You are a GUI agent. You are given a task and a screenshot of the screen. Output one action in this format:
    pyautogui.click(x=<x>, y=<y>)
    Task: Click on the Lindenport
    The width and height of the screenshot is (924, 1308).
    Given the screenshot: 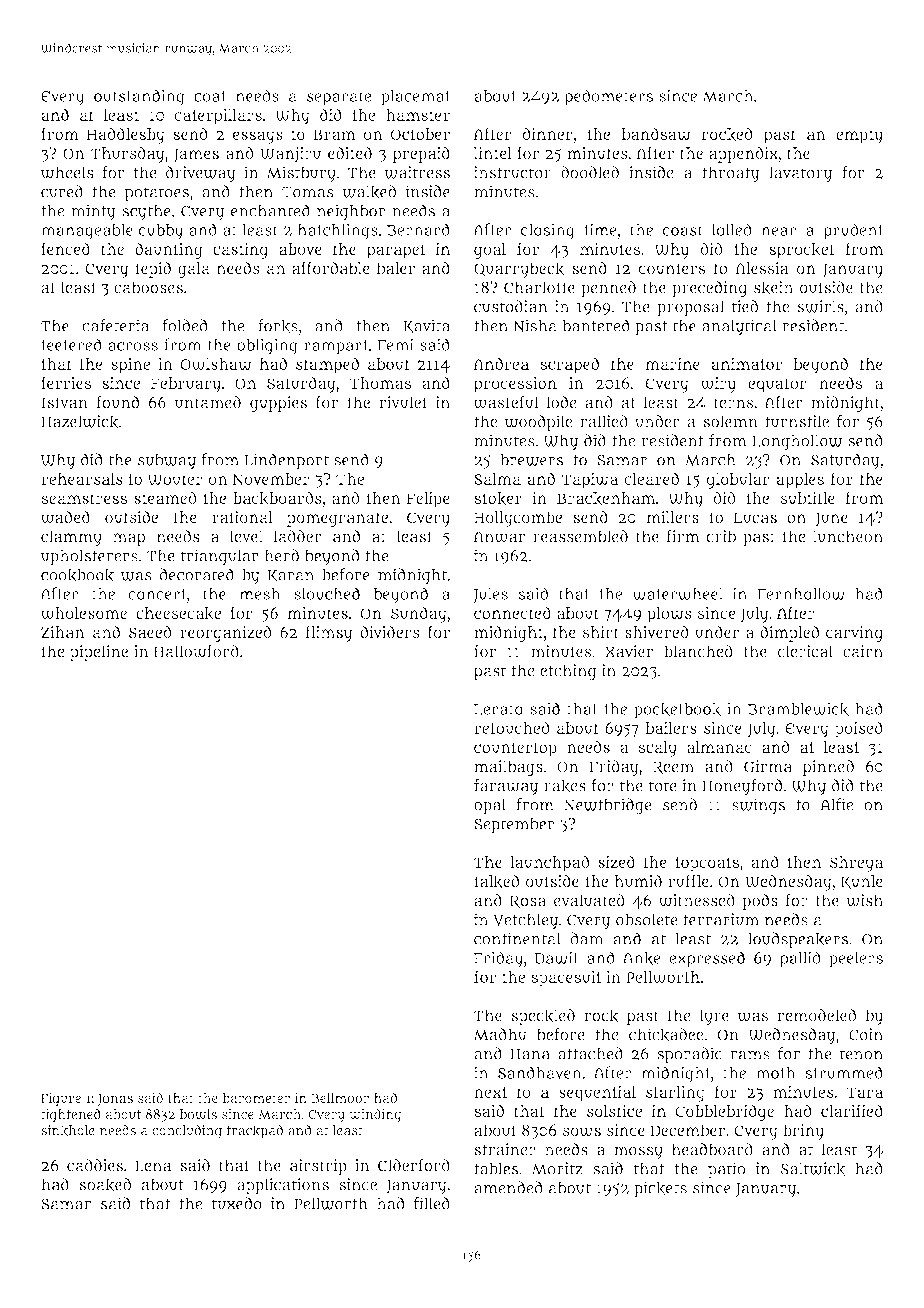 What is the action you would take?
    pyautogui.click(x=286, y=461)
